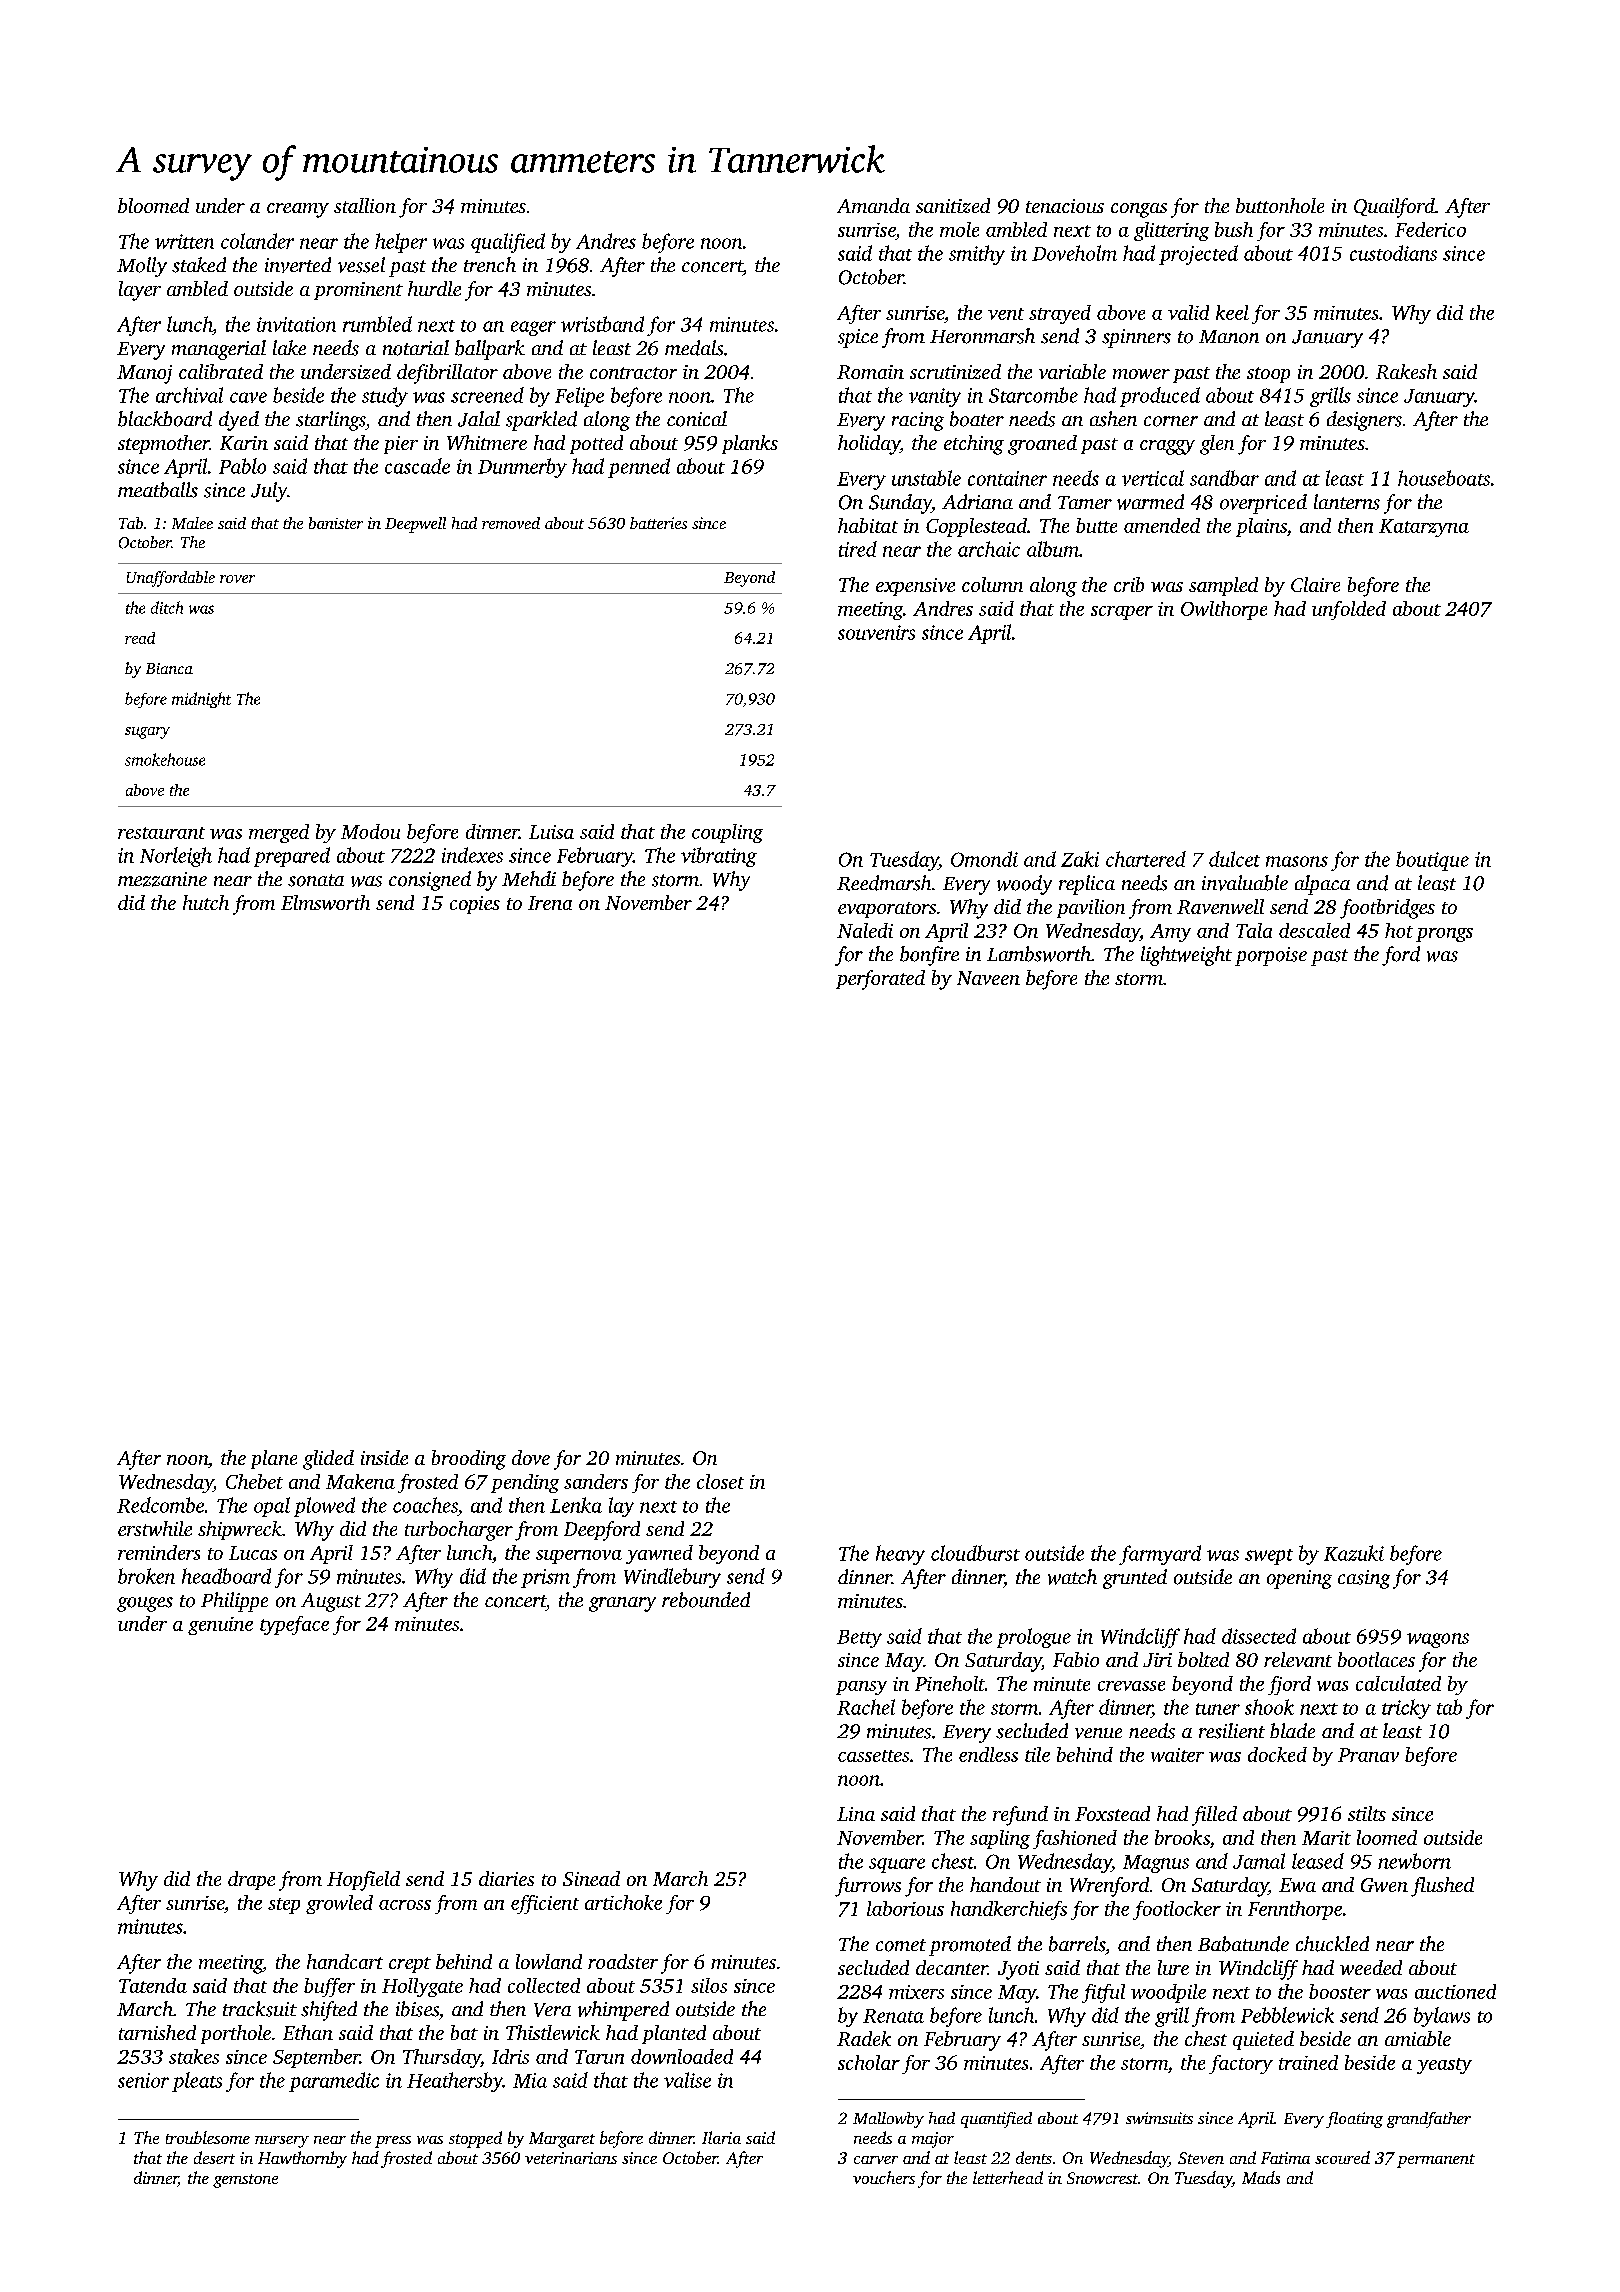  Describe the element at coordinates (720, 1481) in the document. I see `closet` at that location.
